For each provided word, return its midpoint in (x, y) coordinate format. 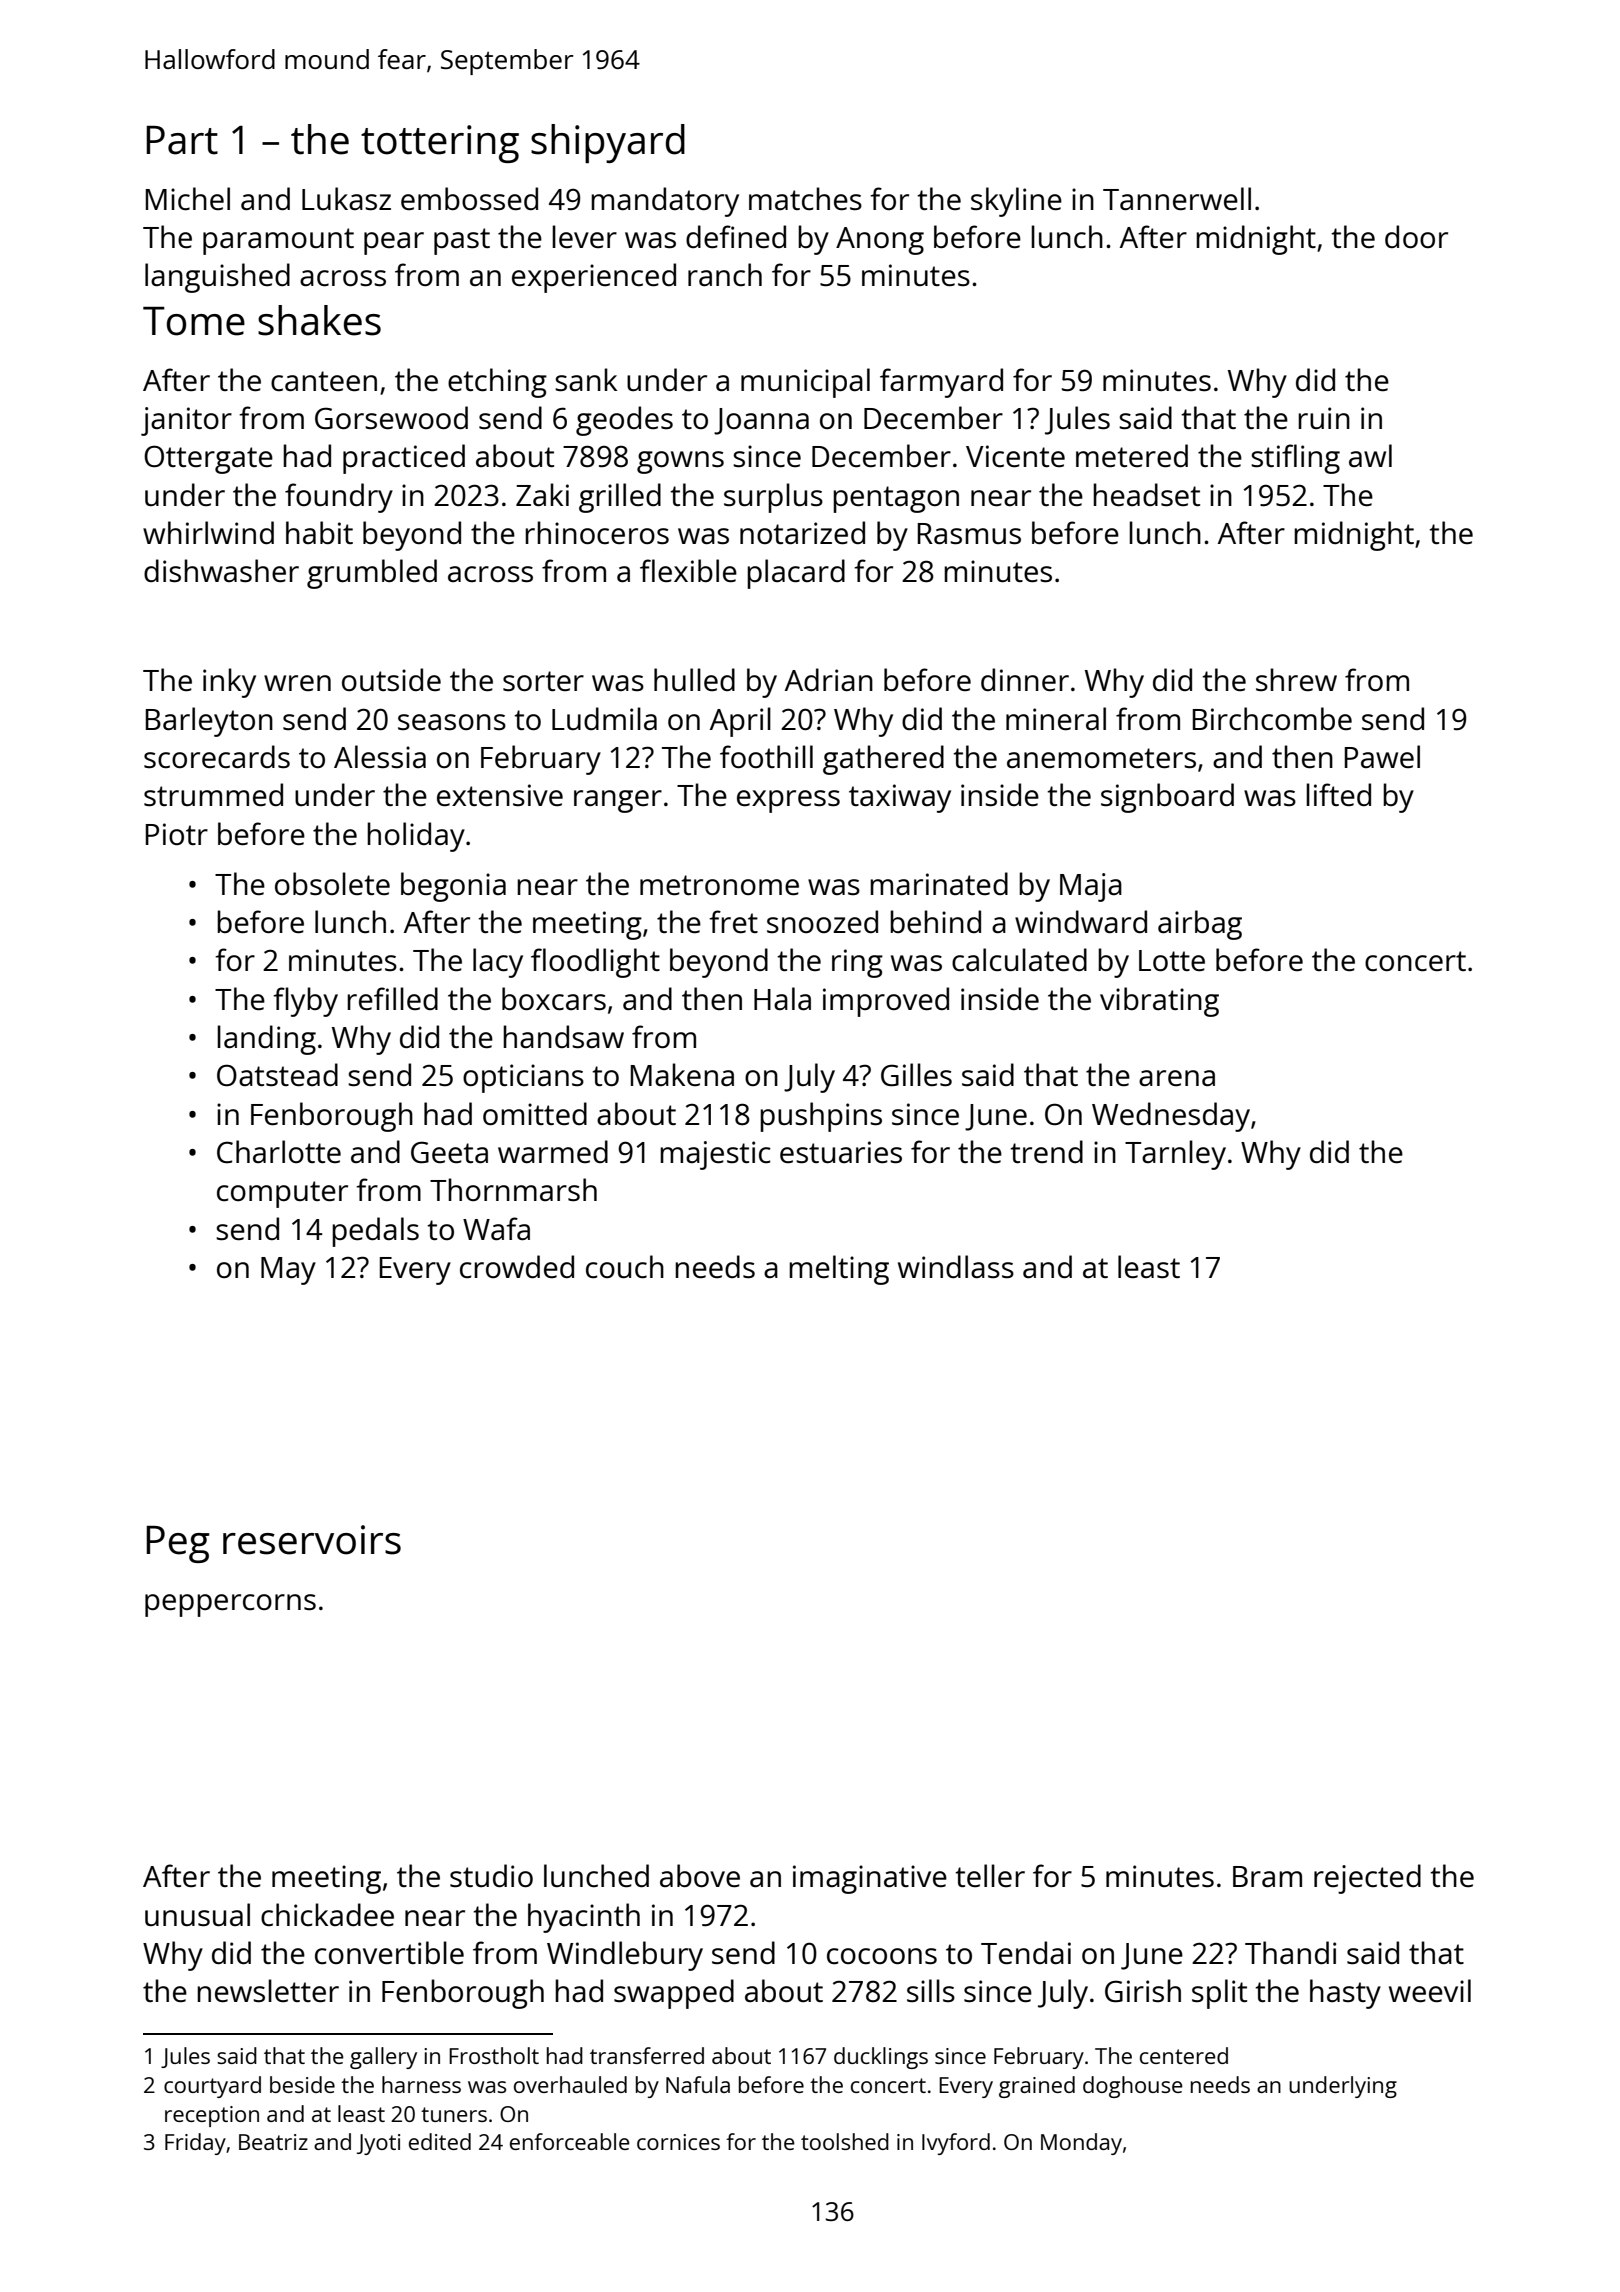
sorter (543, 681)
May (288, 1271)
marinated (939, 883)
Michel (188, 199)
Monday (1081, 2144)
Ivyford (956, 2144)
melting (839, 1270)
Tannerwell (1177, 198)
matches (805, 199)
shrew (1296, 679)
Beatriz (273, 2142)
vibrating (1159, 1002)
